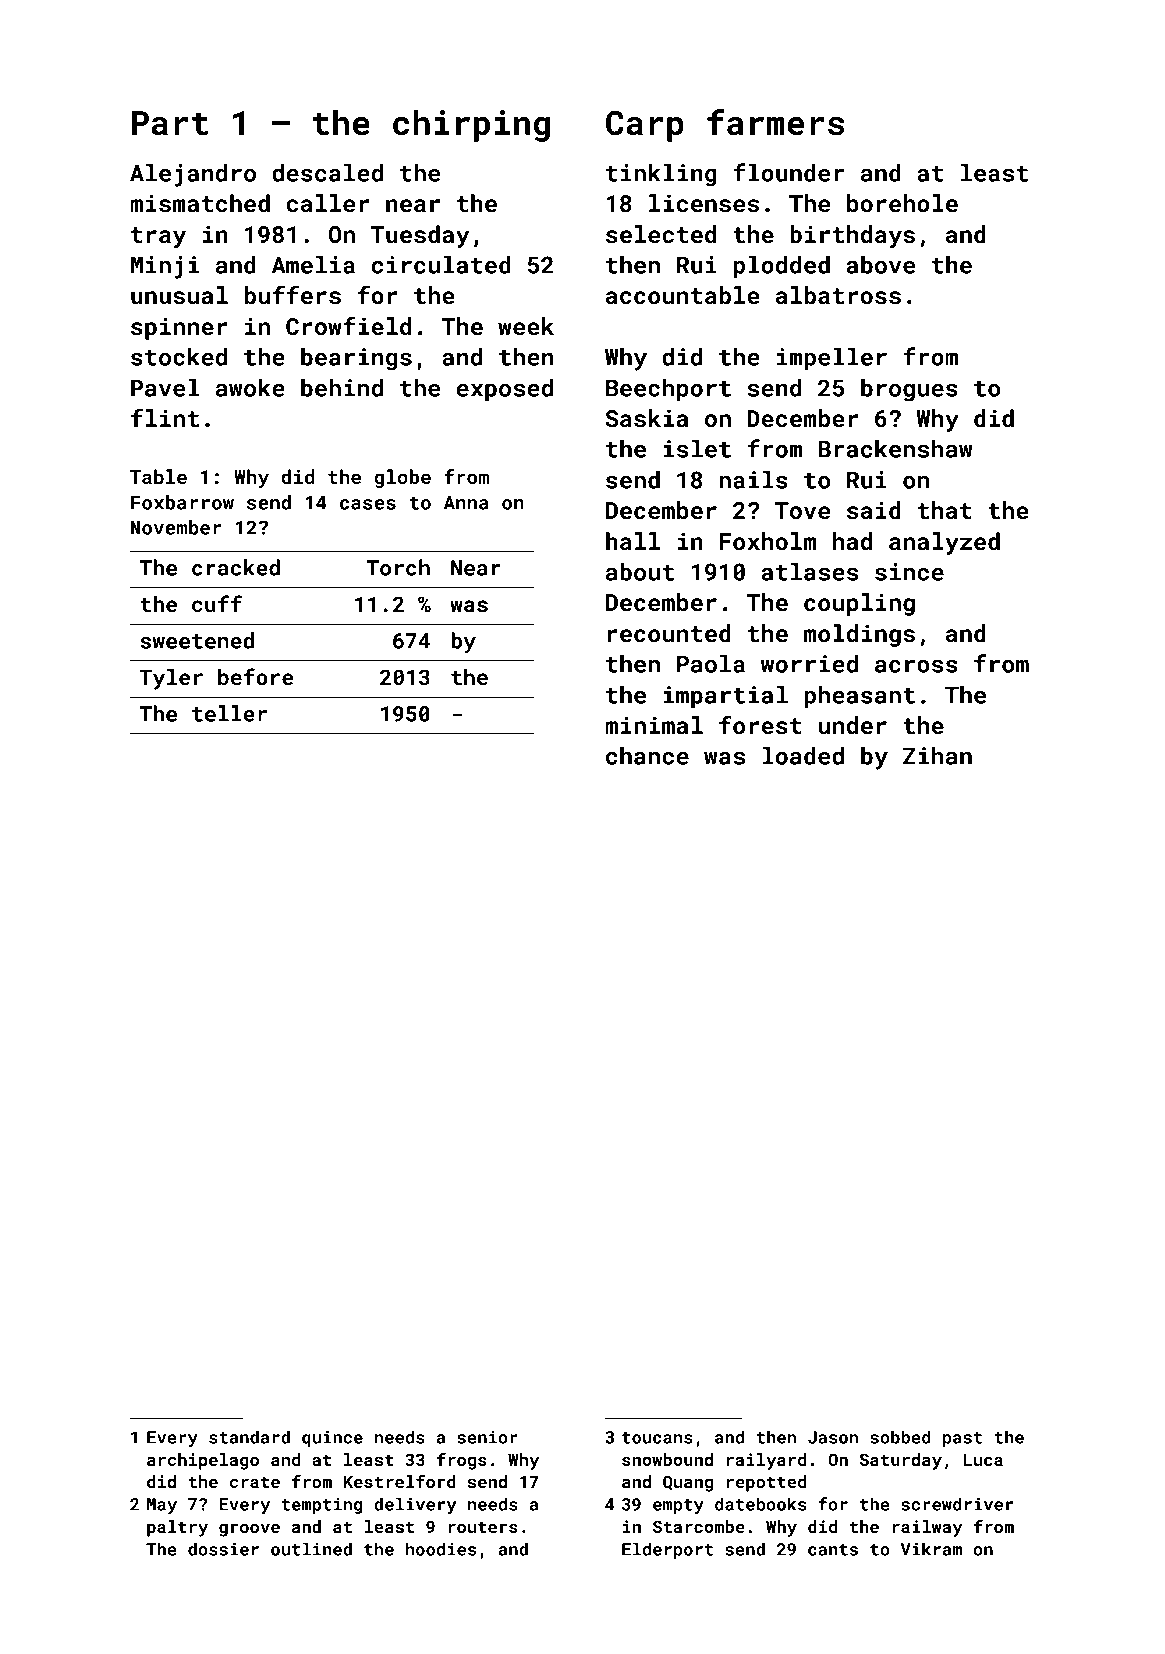 The height and width of the image is (1654, 1165). What do you see at coordinates (249, 1437) in the image?
I see `standard` at bounding box center [249, 1437].
